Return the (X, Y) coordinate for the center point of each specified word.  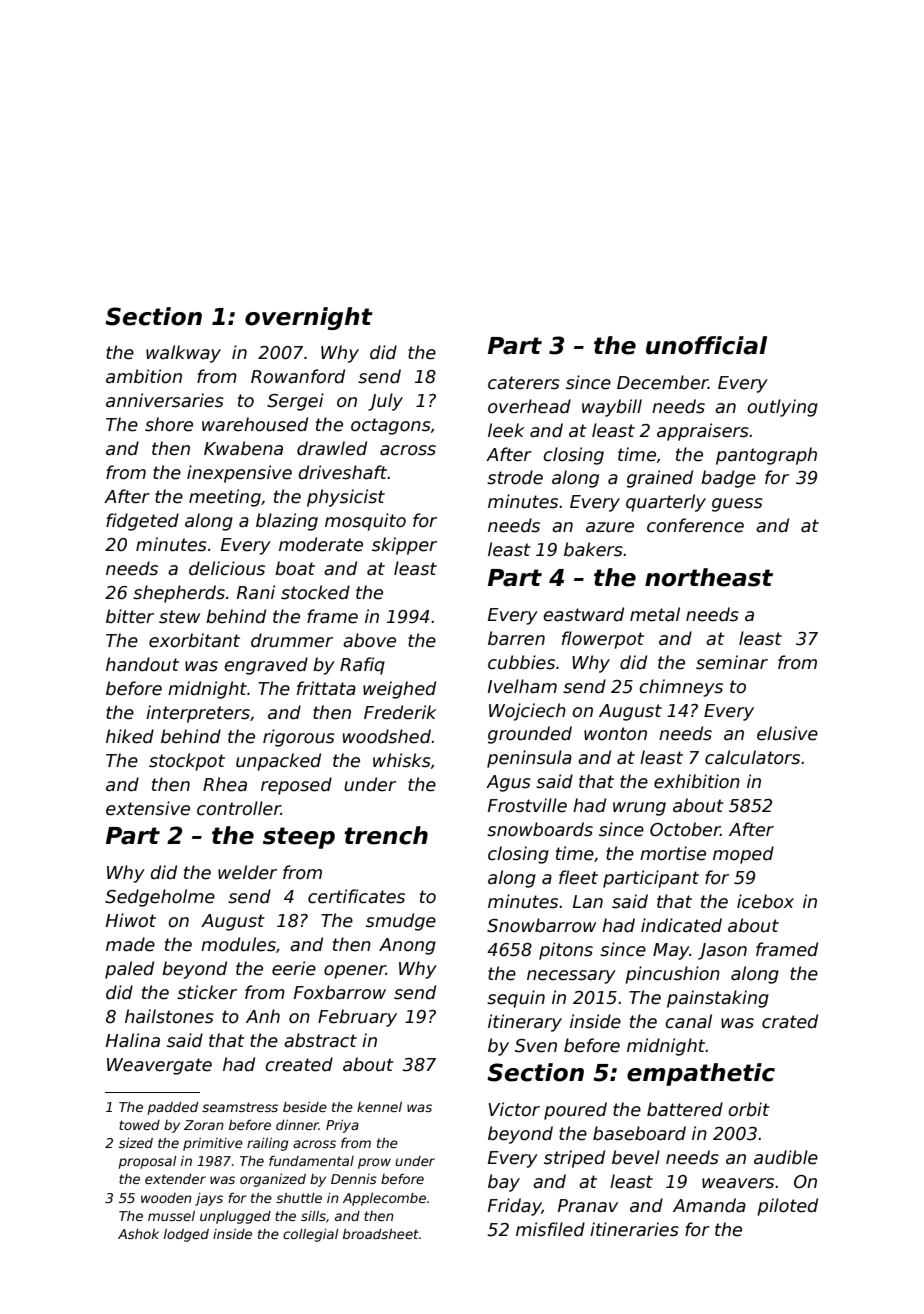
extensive (148, 808)
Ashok (138, 1234)
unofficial (706, 345)
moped (743, 855)
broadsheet (381, 1234)
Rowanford (298, 376)
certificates (356, 896)
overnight (309, 318)
